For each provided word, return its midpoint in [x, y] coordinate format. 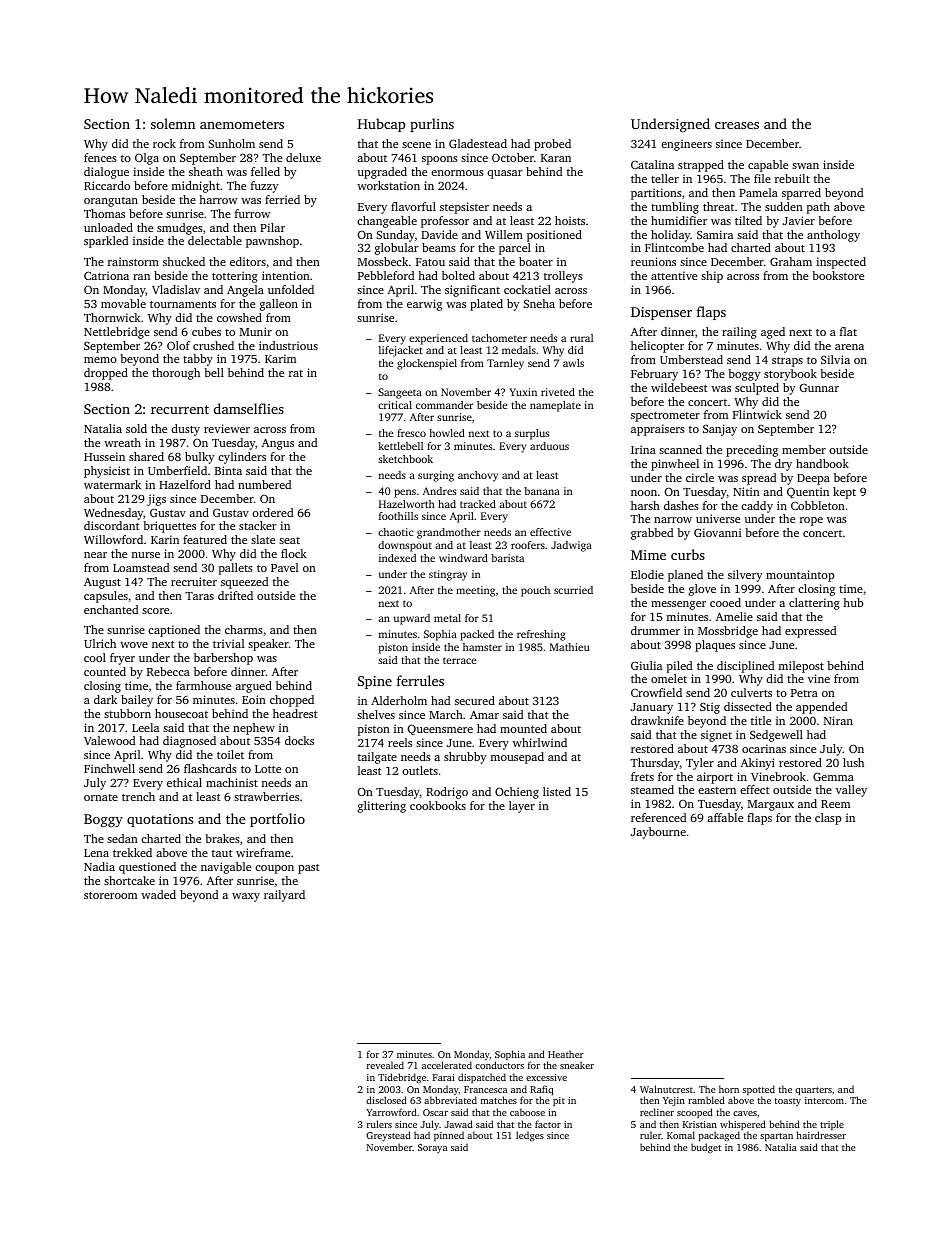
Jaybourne [658, 833]
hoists [570, 220]
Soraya [432, 1148]
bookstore [838, 275]
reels [400, 742]
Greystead [388, 1136]
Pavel [284, 567]
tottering [235, 277]
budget [706, 1148]
